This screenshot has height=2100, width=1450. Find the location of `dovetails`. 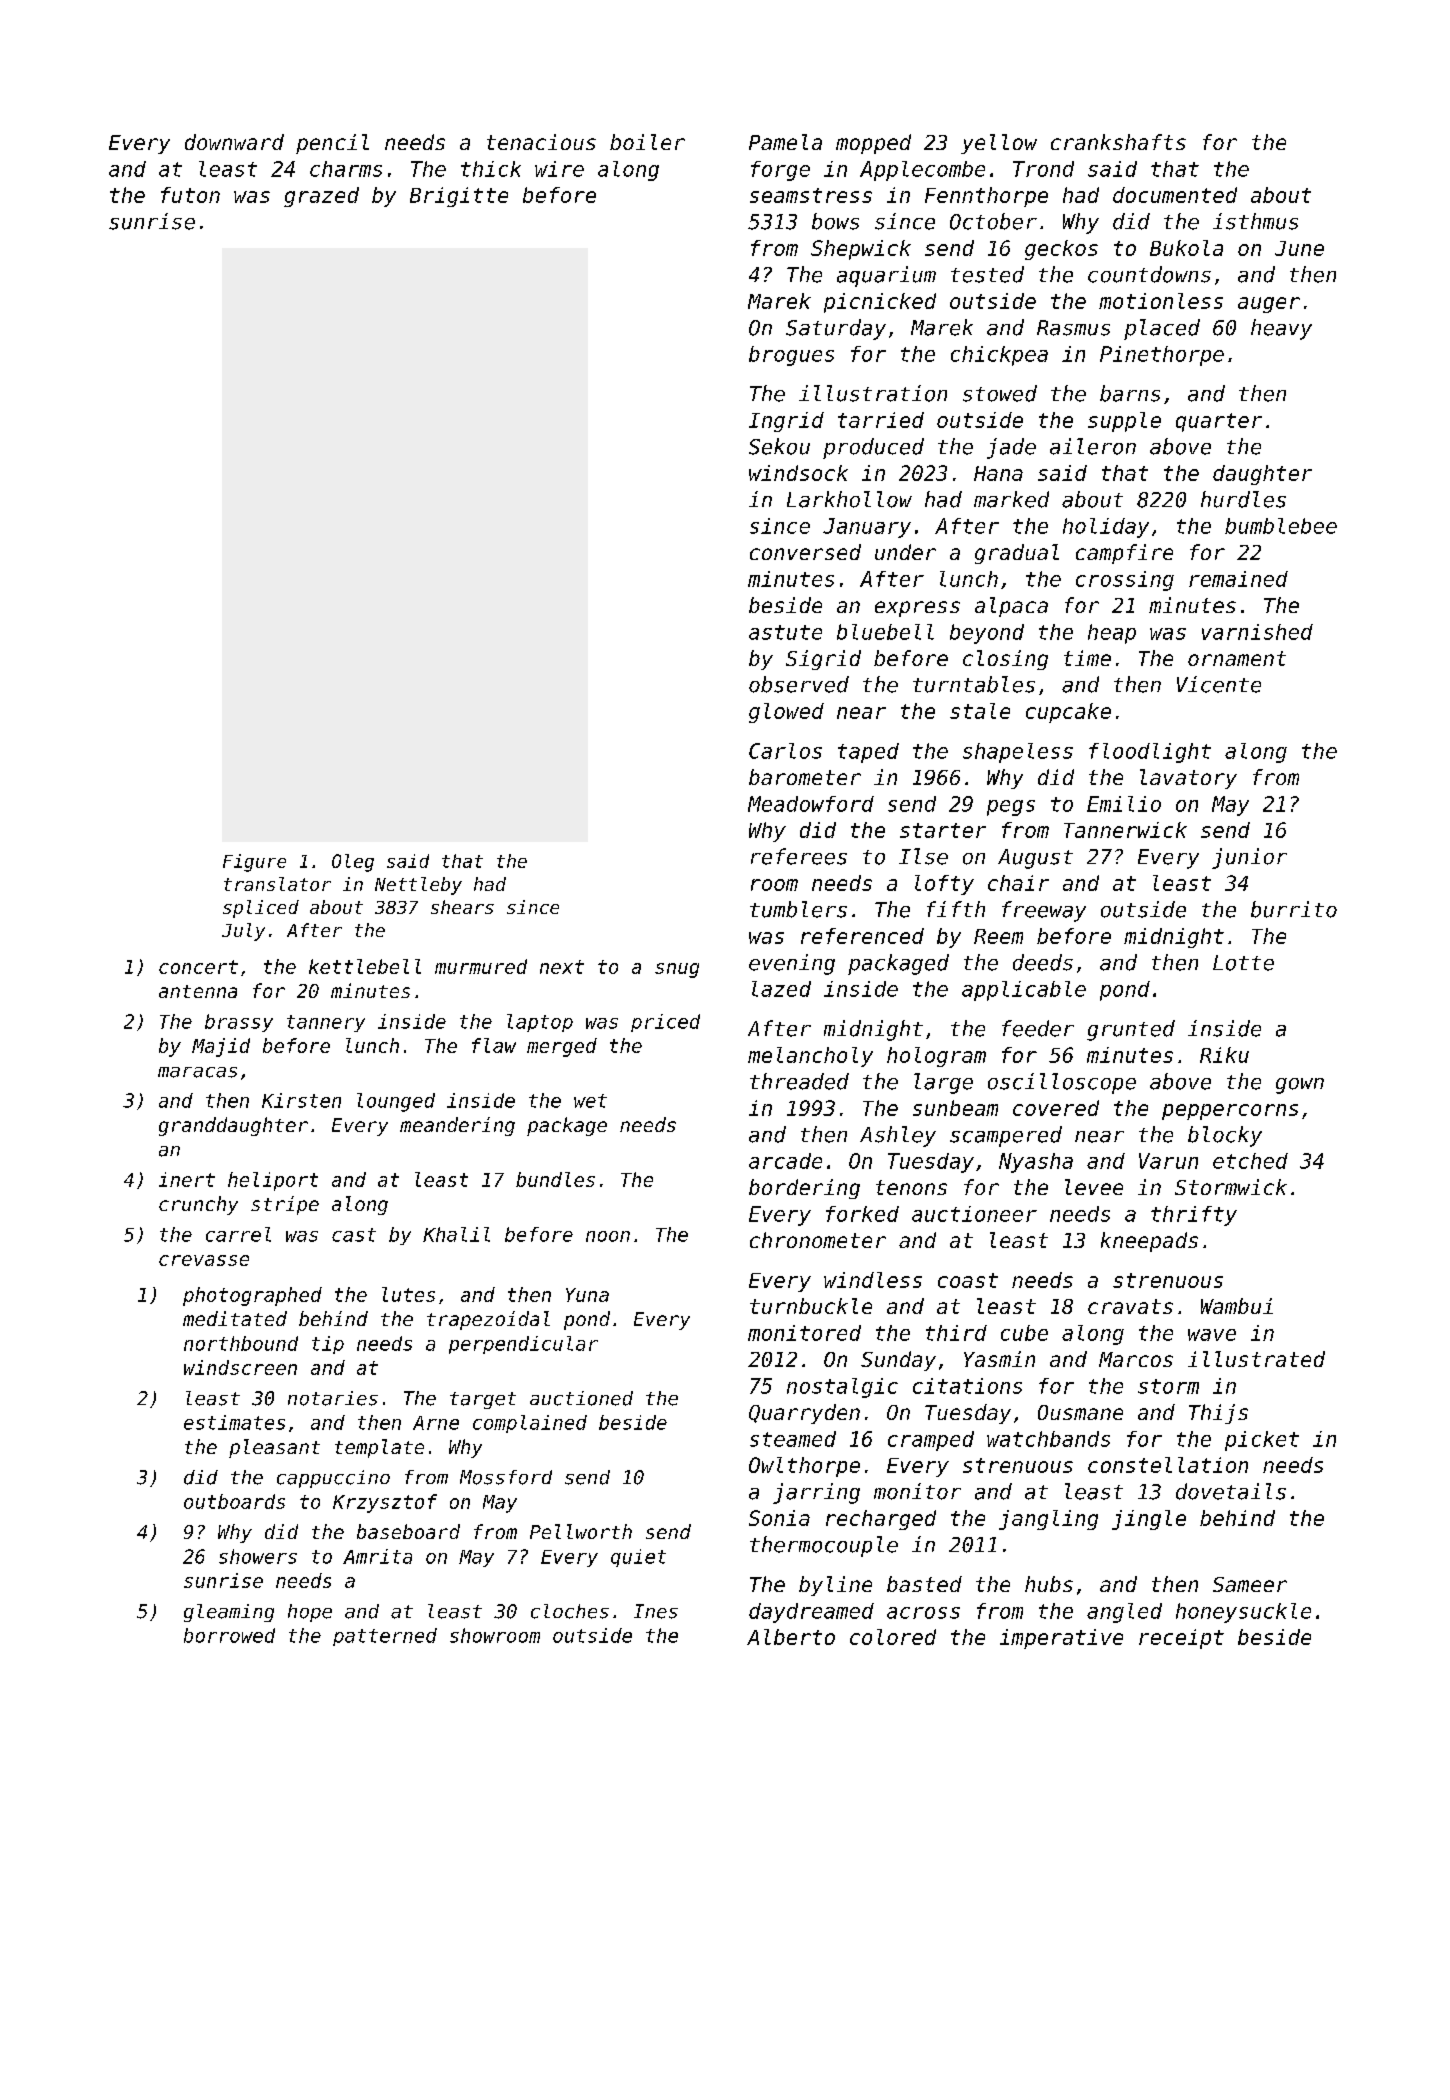

dovetails is located at coordinates (1231, 1491).
